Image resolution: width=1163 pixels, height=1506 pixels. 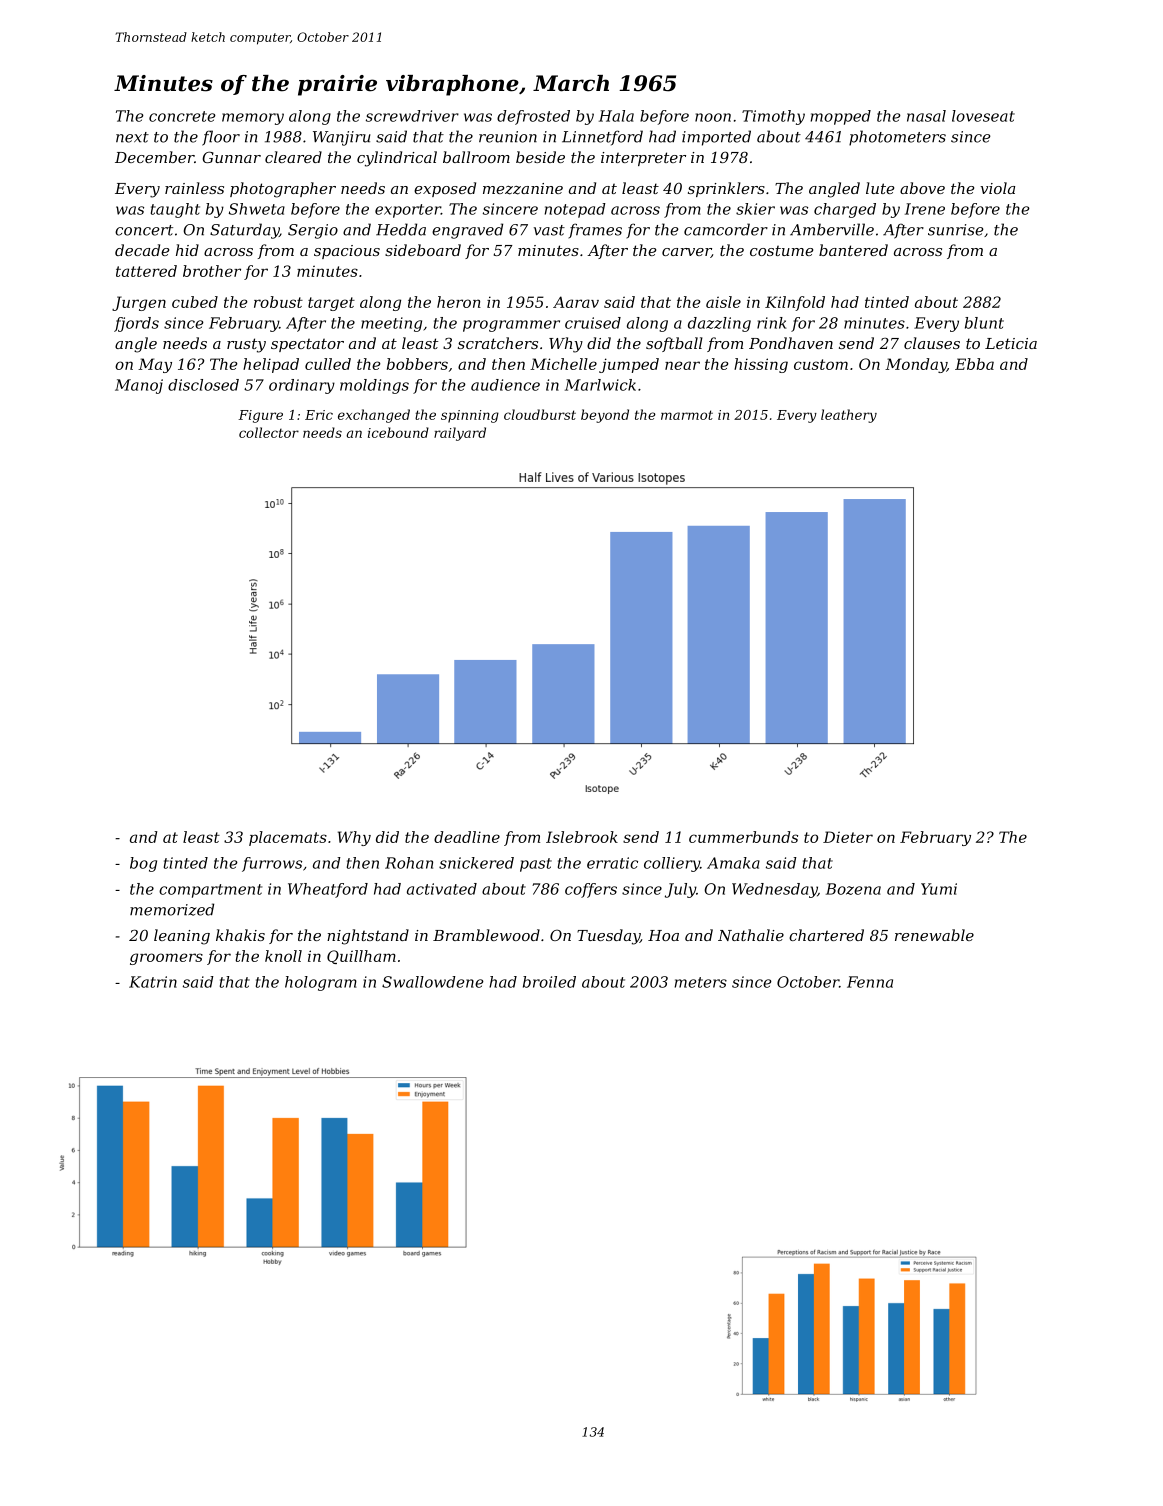 I want to click on concrete, so click(x=182, y=116).
